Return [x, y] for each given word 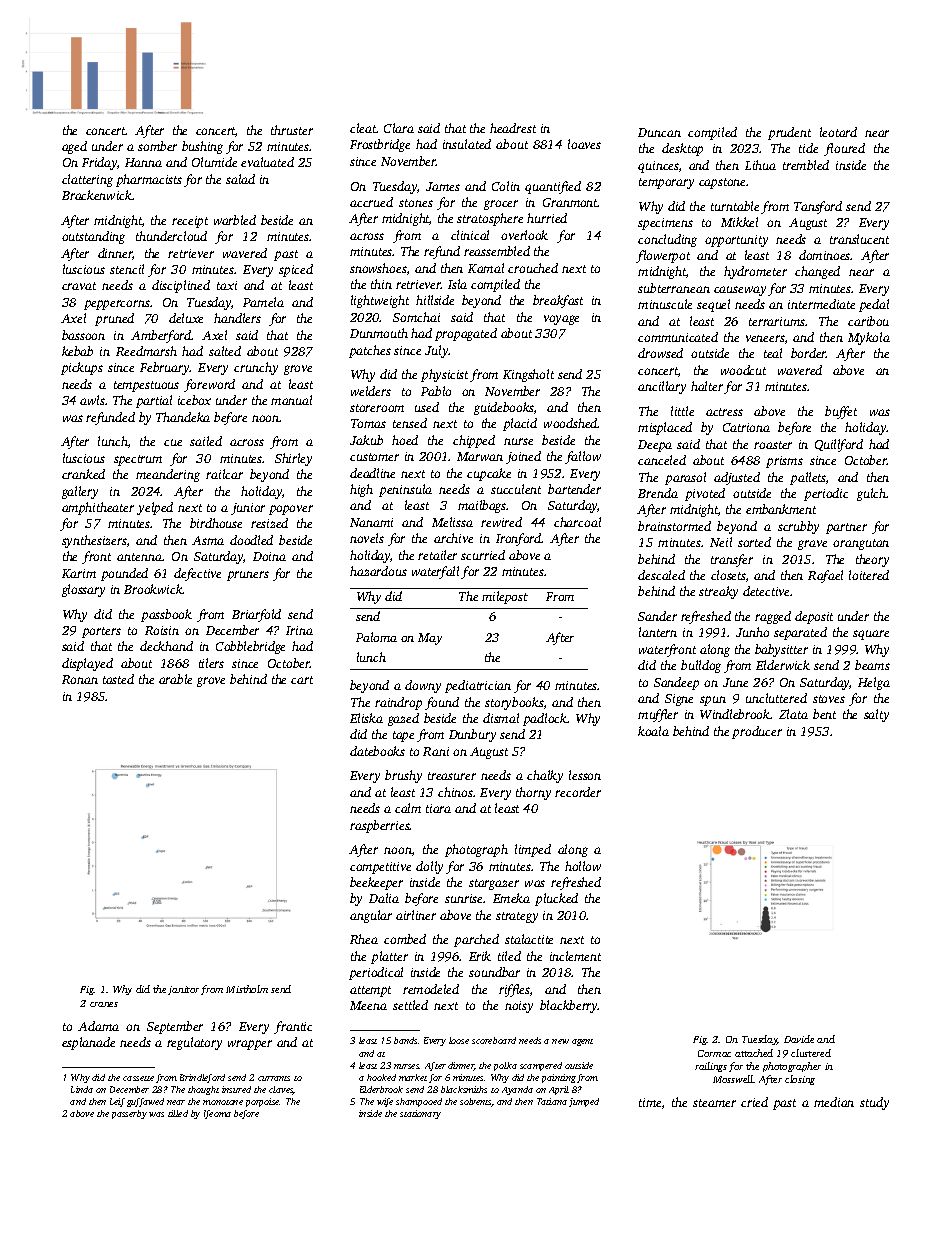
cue [173, 442]
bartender [574, 489]
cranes [104, 1004]
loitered [869, 575]
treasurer [452, 776]
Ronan [80, 679]
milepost [505, 597]
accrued [371, 202]
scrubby [798, 527]
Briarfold [256, 615]
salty [876, 715]
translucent [859, 239]
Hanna [143, 162]
